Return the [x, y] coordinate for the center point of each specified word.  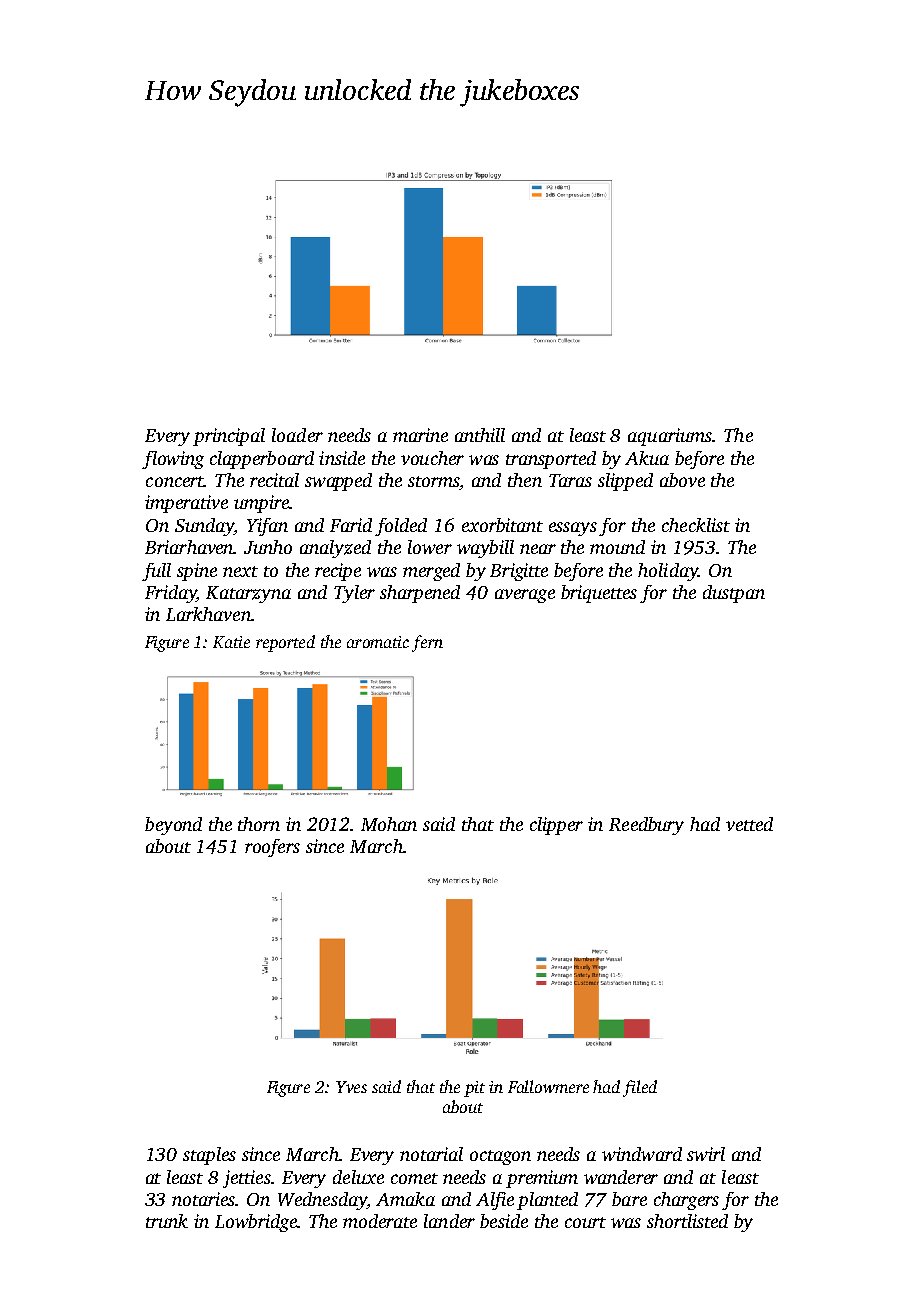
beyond [173, 826]
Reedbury [646, 826]
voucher [432, 458]
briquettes [599, 594]
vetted [749, 824]
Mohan [389, 824]
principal [229, 437]
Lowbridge [256, 1223]
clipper [556, 826]
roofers [272, 848]
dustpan [734, 594]
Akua [647, 458]
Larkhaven [208, 614]
